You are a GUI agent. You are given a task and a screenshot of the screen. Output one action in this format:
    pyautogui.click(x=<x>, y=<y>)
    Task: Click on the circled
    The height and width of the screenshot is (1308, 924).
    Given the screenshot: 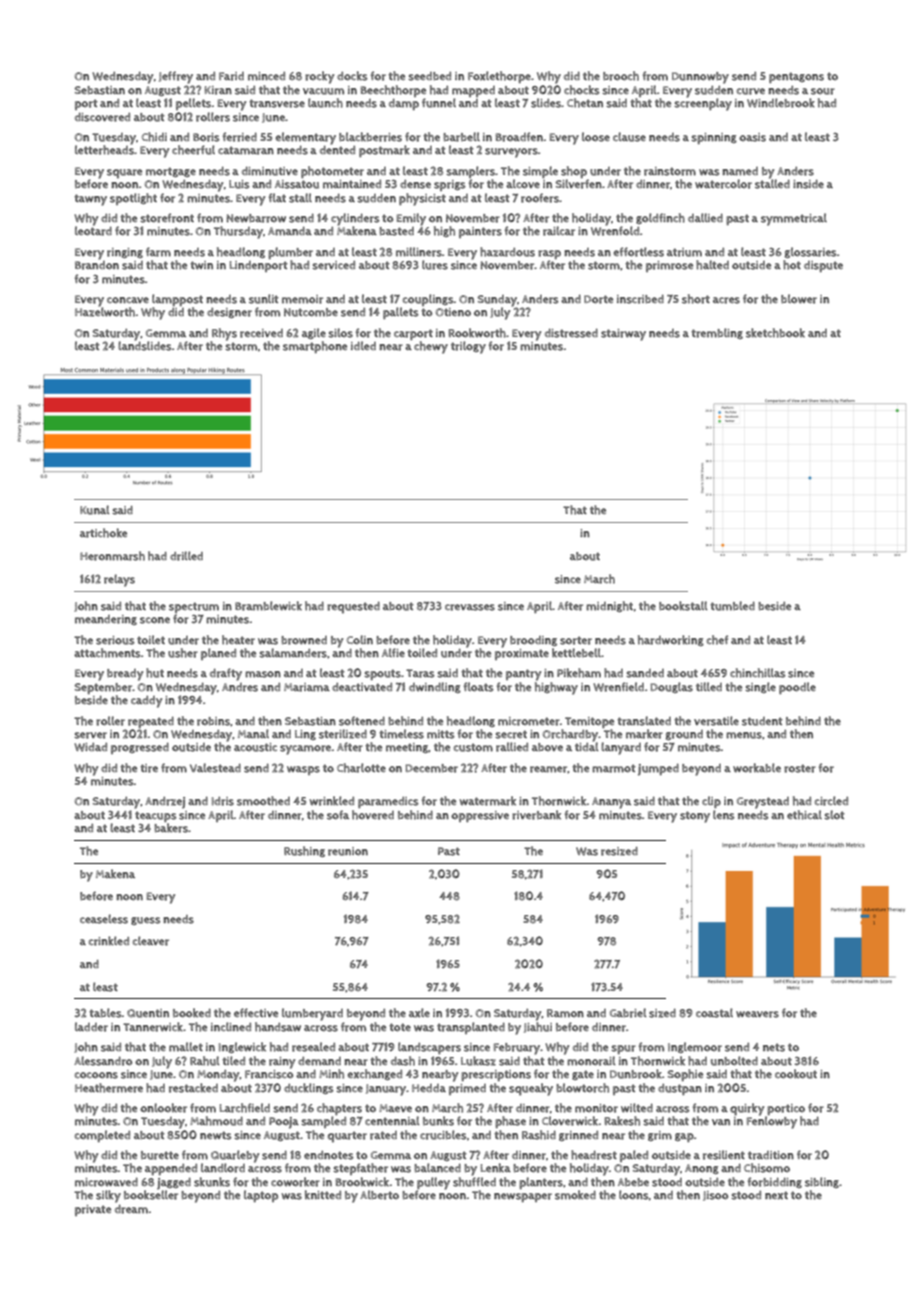 What is the action you would take?
    pyautogui.click(x=831, y=801)
